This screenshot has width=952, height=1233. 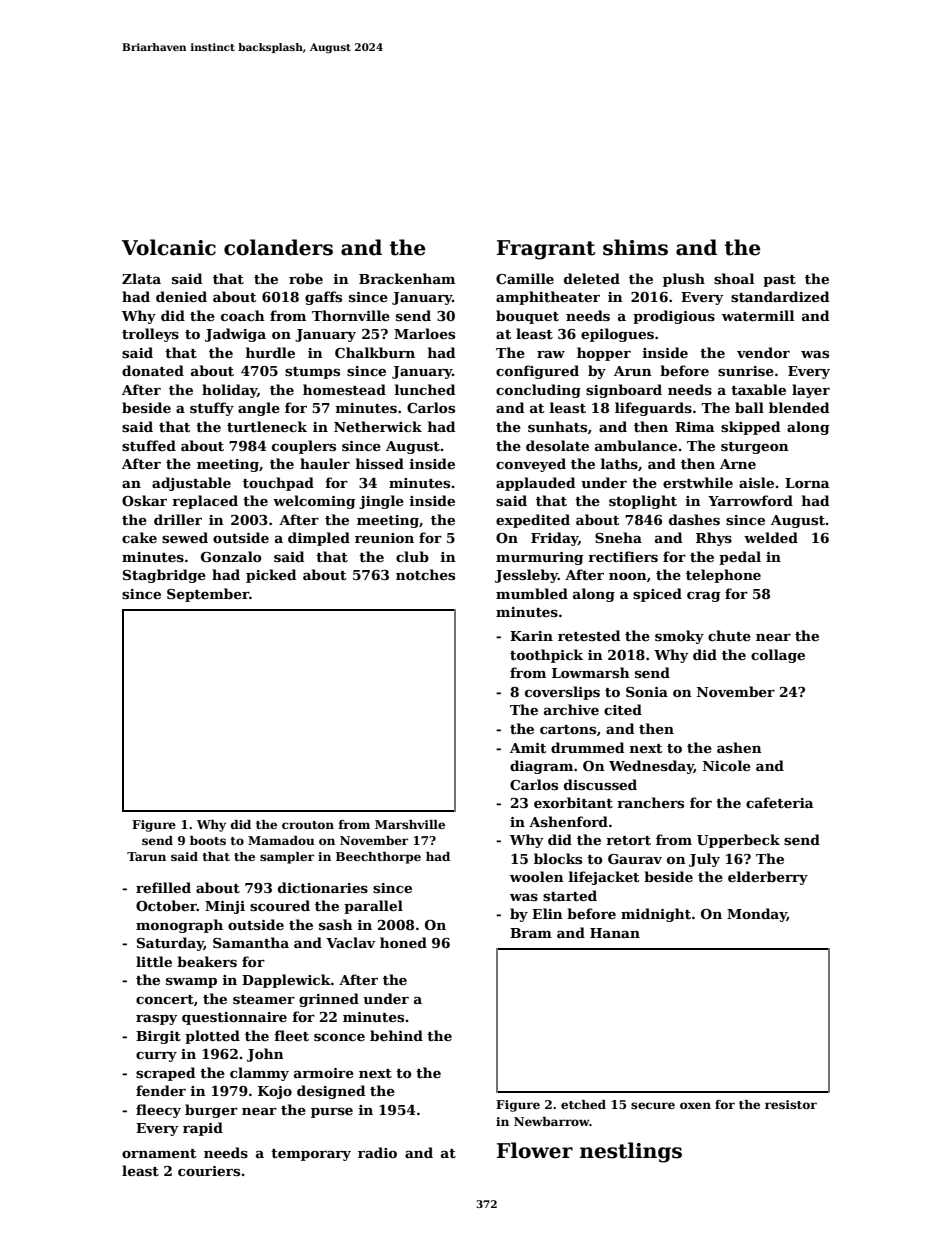 What do you see at coordinates (165, 1074) in the screenshot?
I see `scraped` at bounding box center [165, 1074].
